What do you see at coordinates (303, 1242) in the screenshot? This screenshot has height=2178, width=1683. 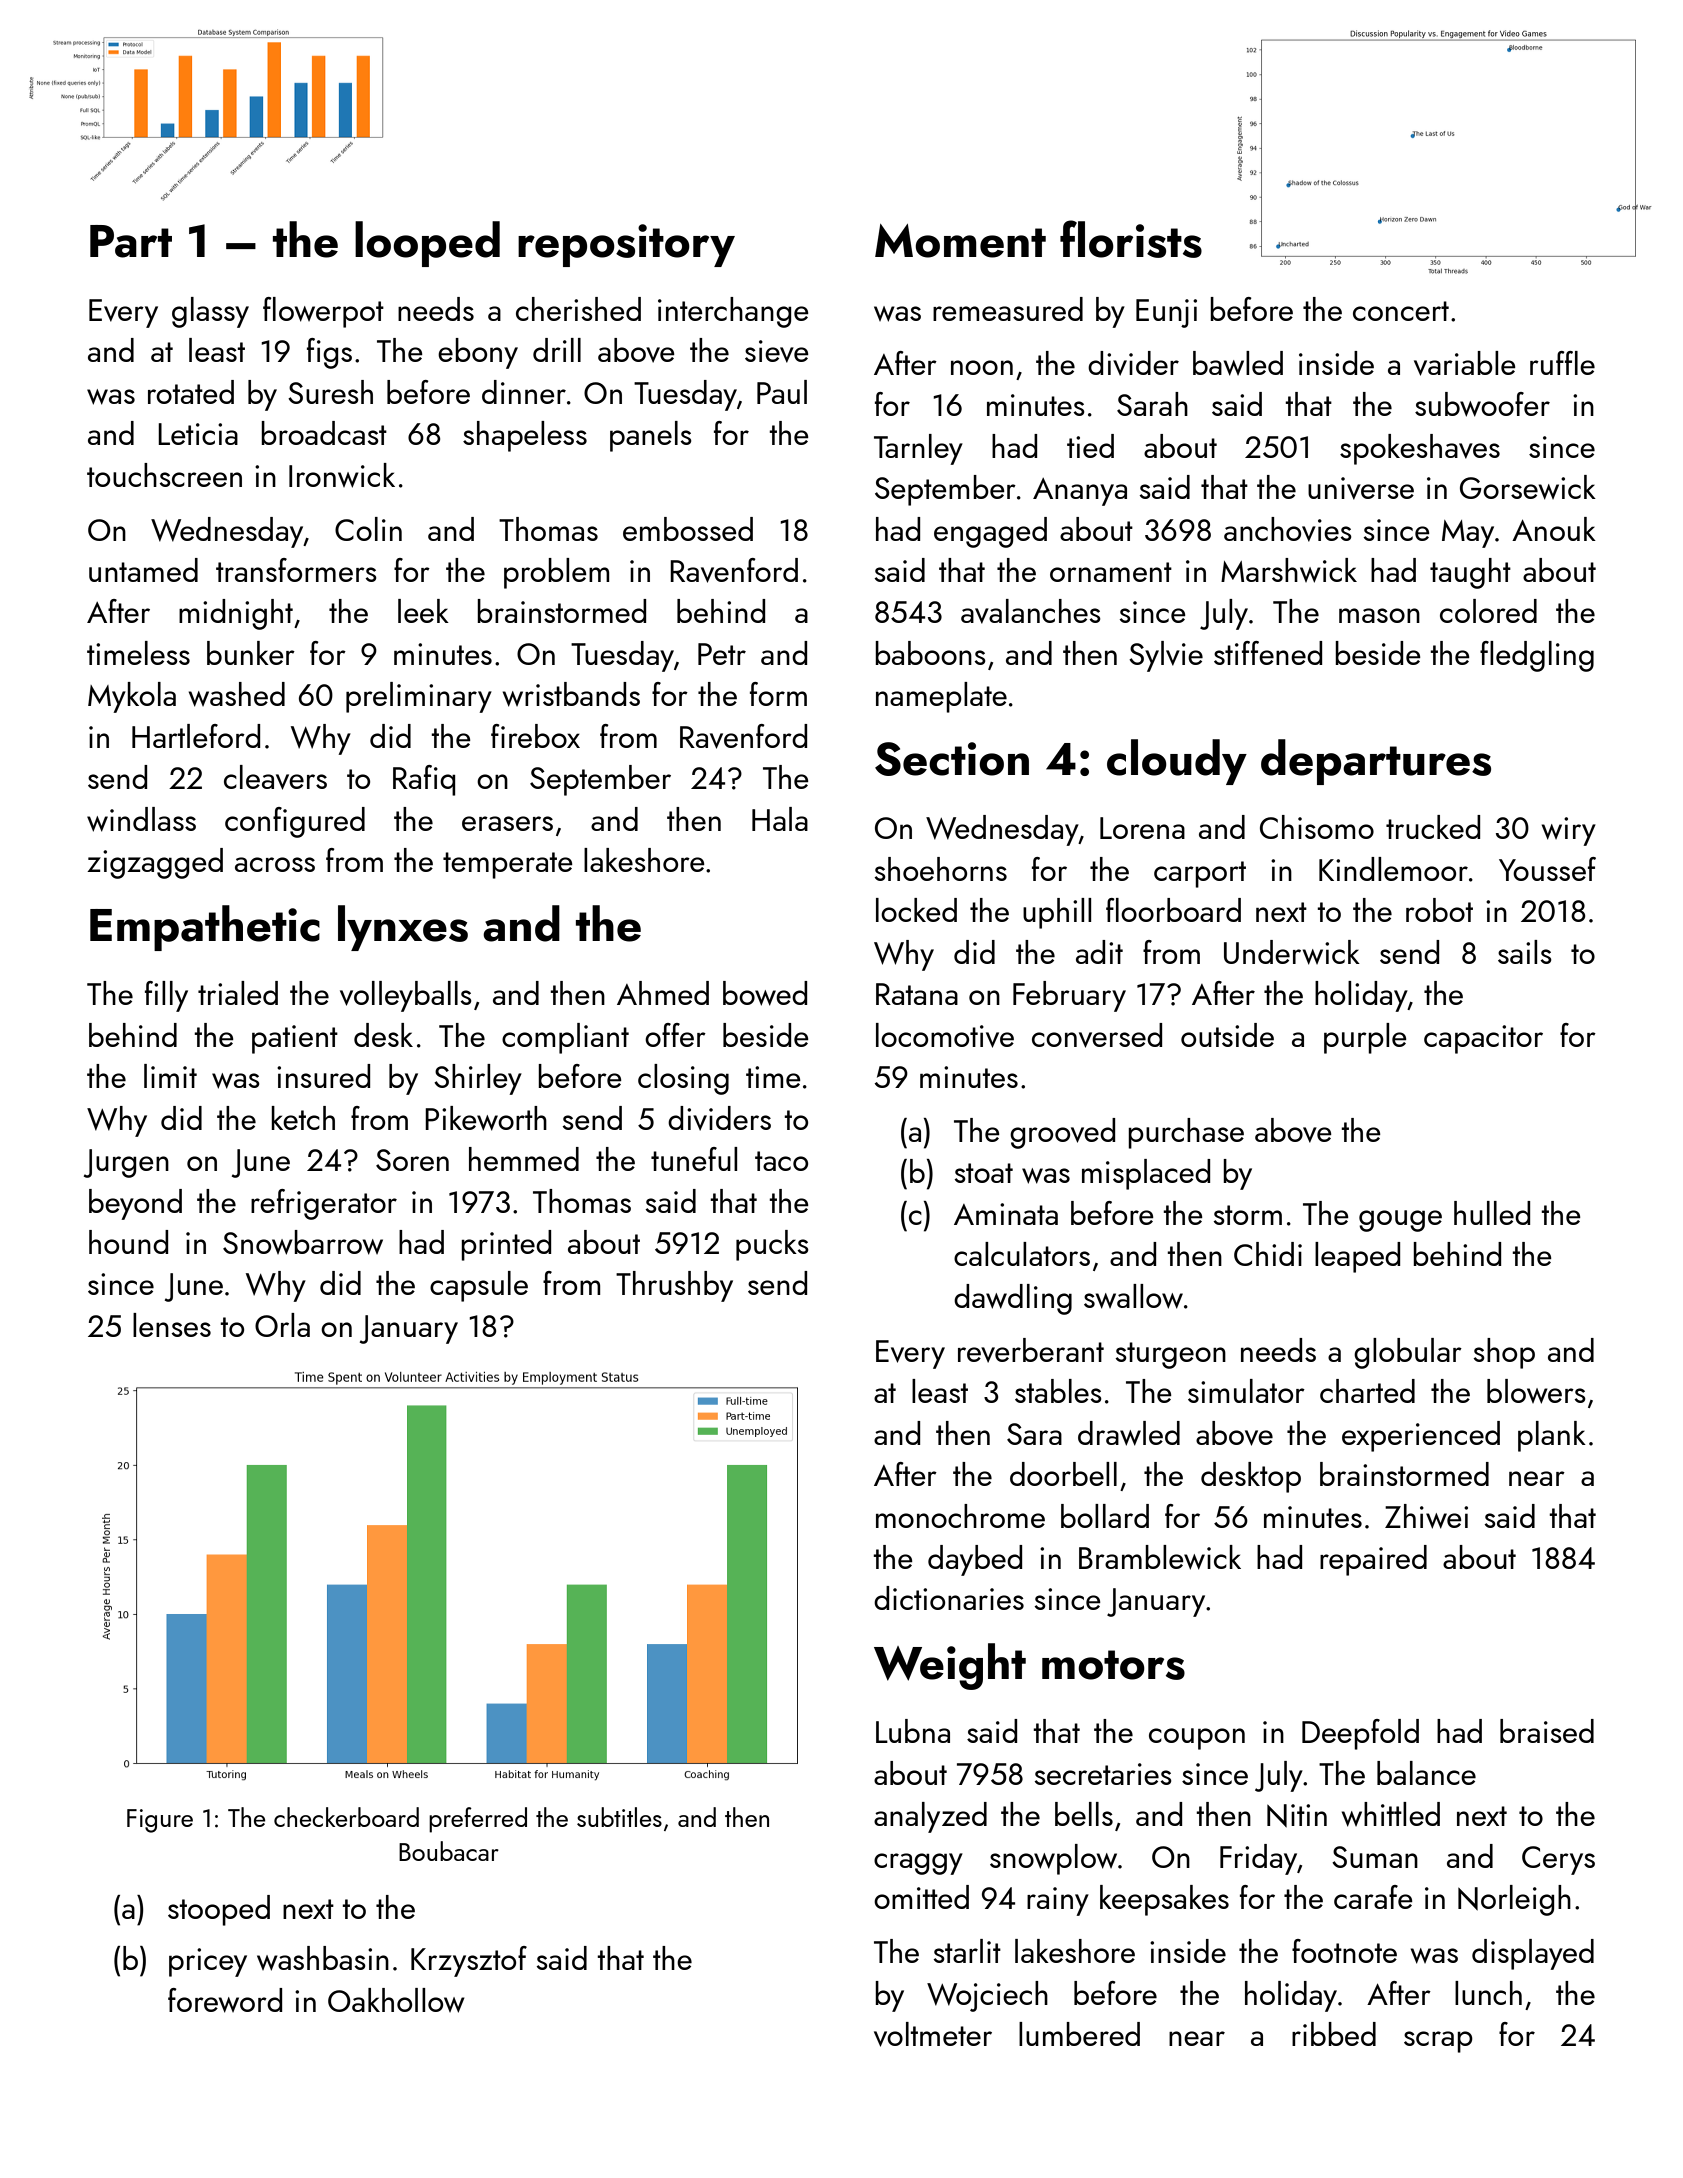 I see `Snowbarrow` at bounding box center [303, 1242].
